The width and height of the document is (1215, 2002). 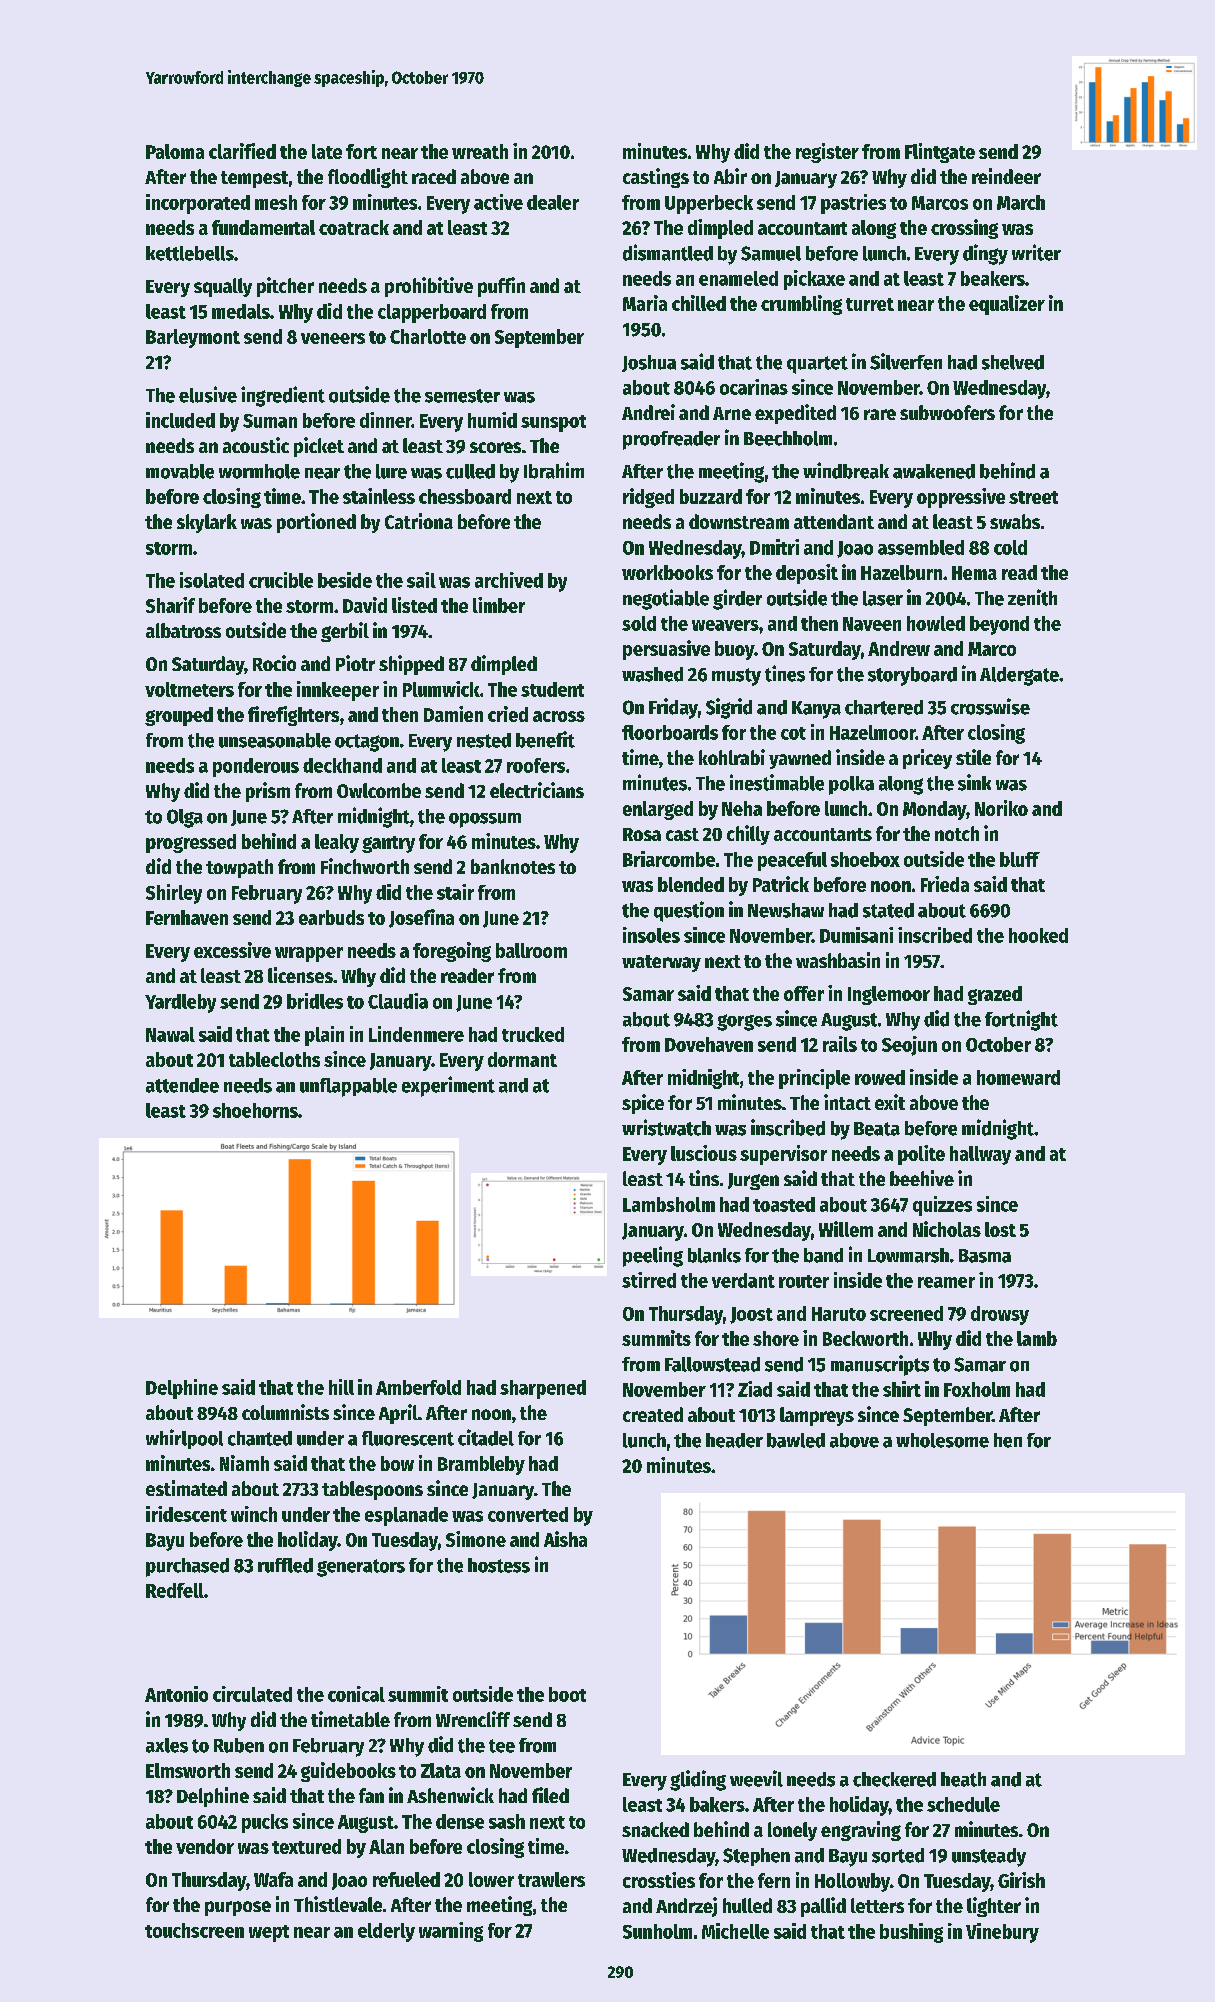 What do you see at coordinates (553, 202) in the document?
I see `dealer` at bounding box center [553, 202].
